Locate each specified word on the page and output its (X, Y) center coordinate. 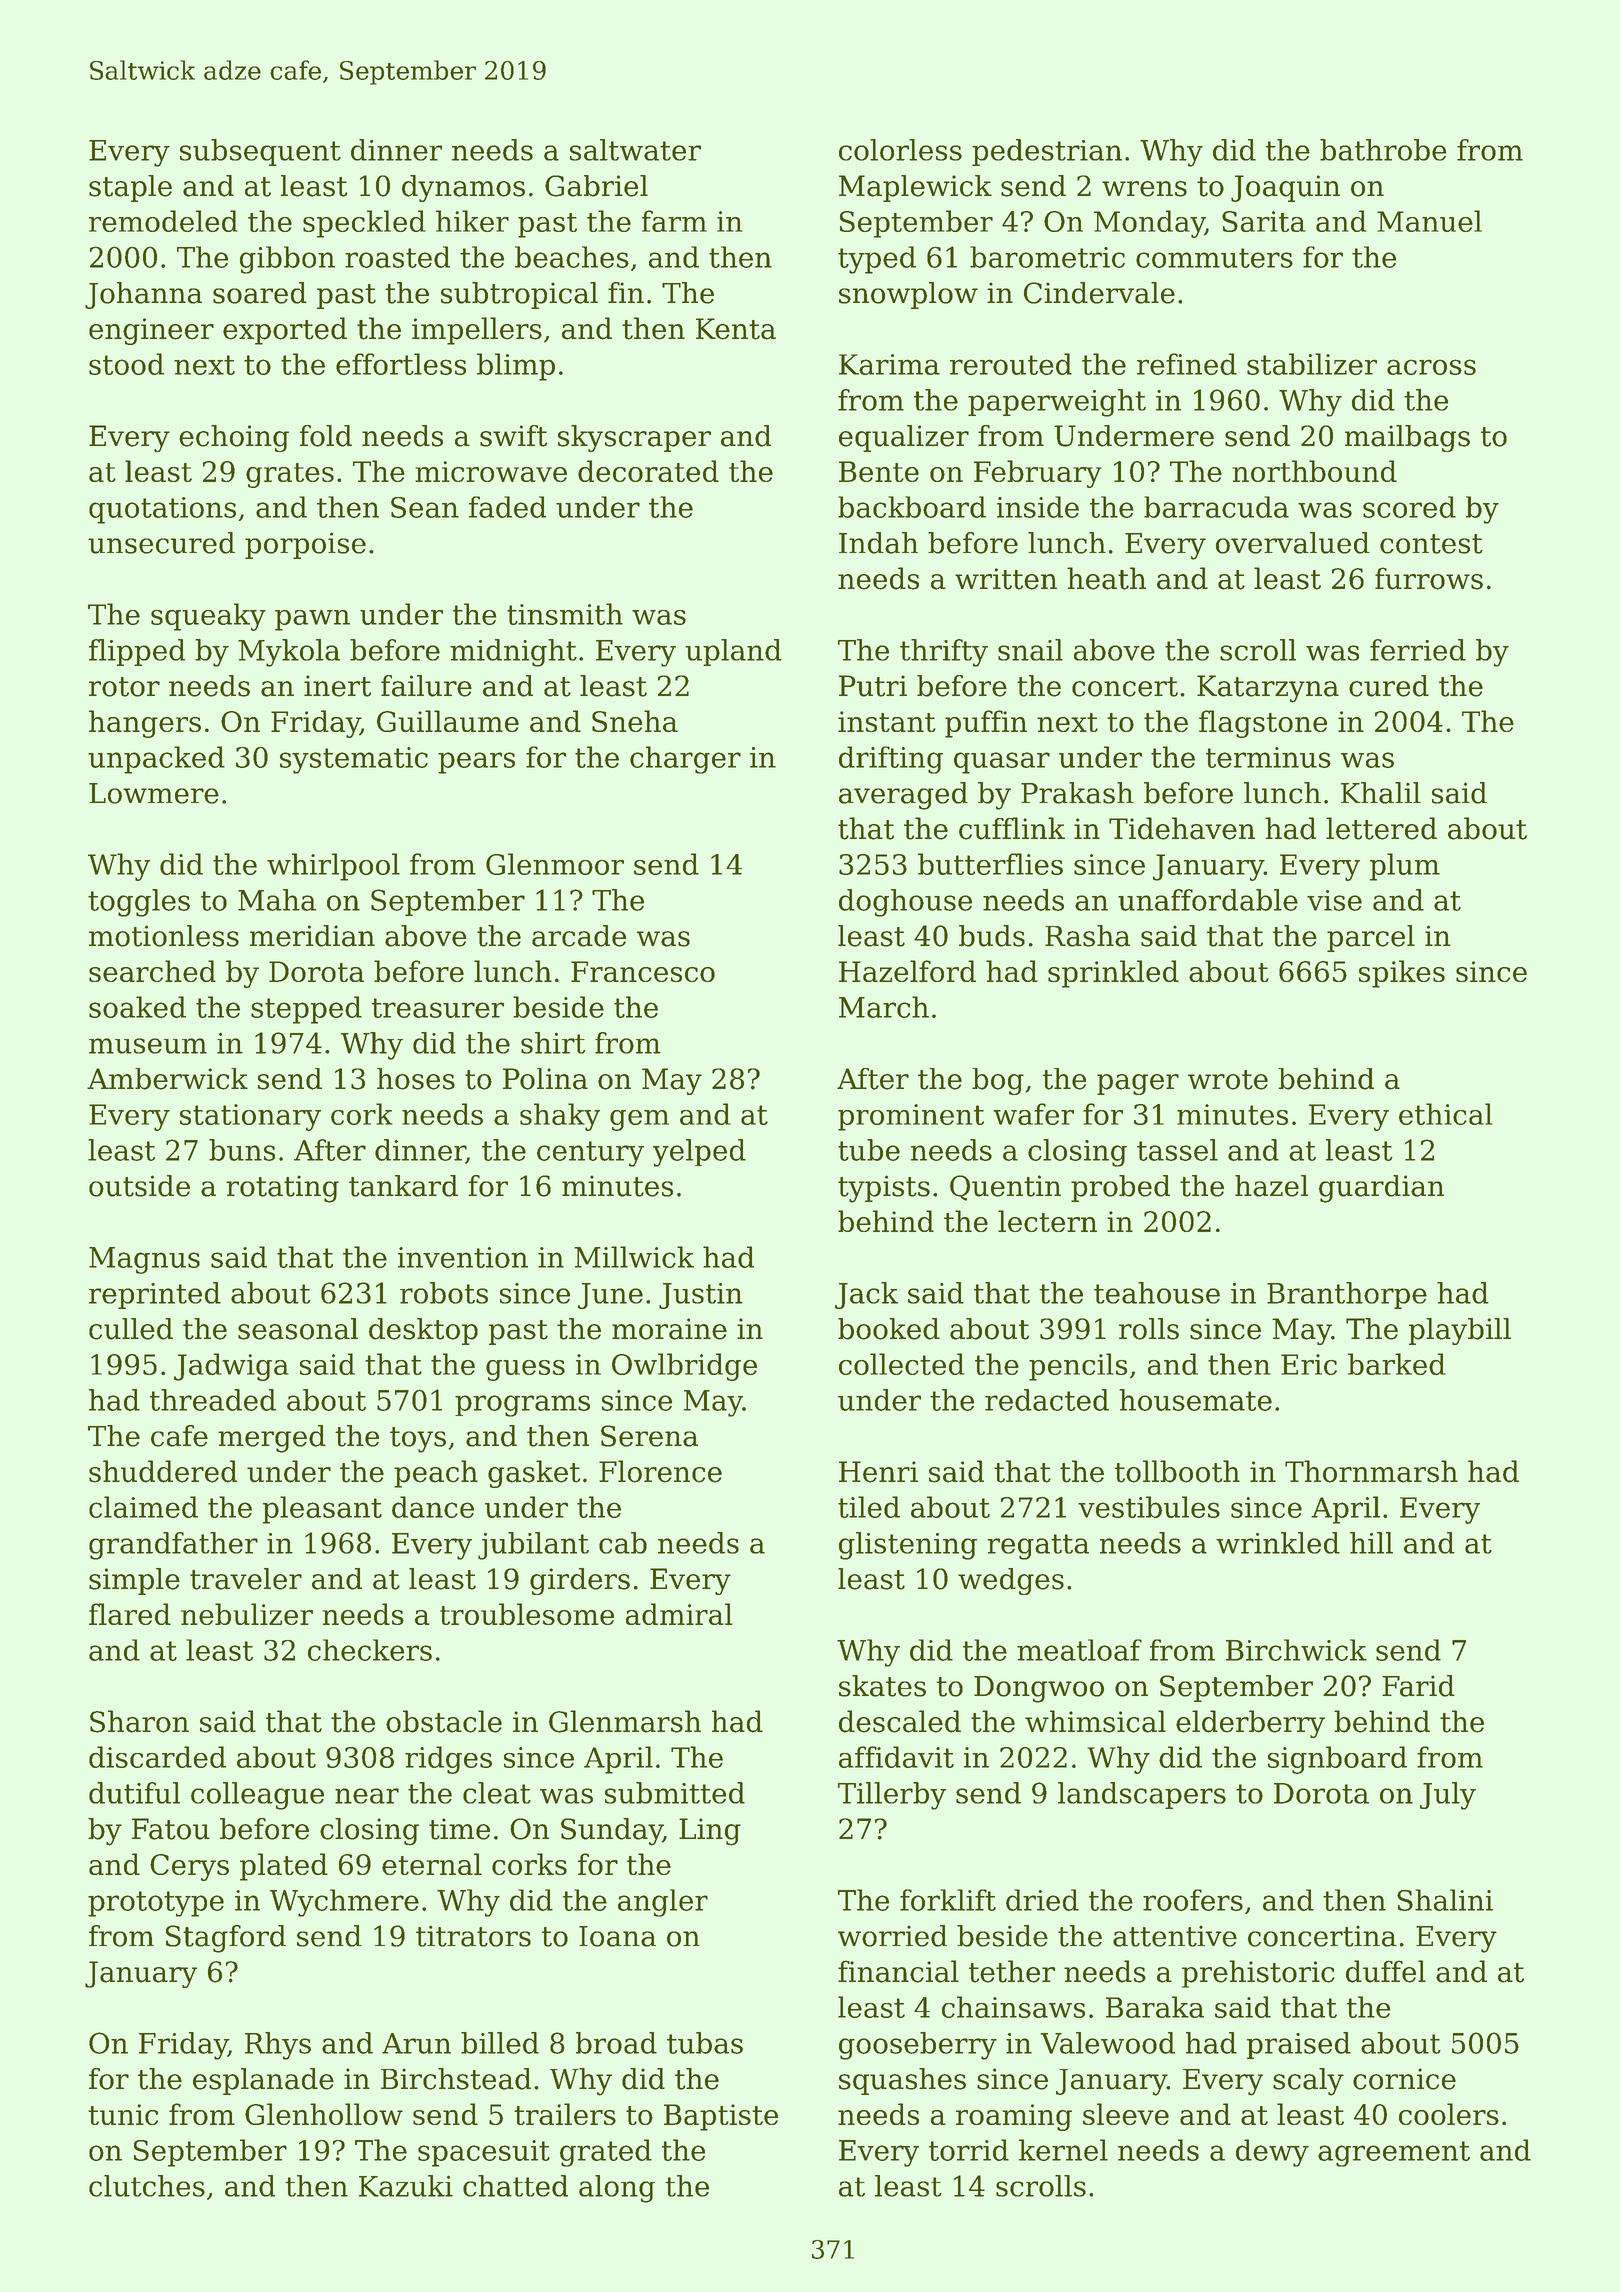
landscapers (1142, 1795)
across (1431, 367)
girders (580, 1581)
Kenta (736, 329)
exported (285, 331)
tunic (123, 2114)
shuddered (163, 1471)
